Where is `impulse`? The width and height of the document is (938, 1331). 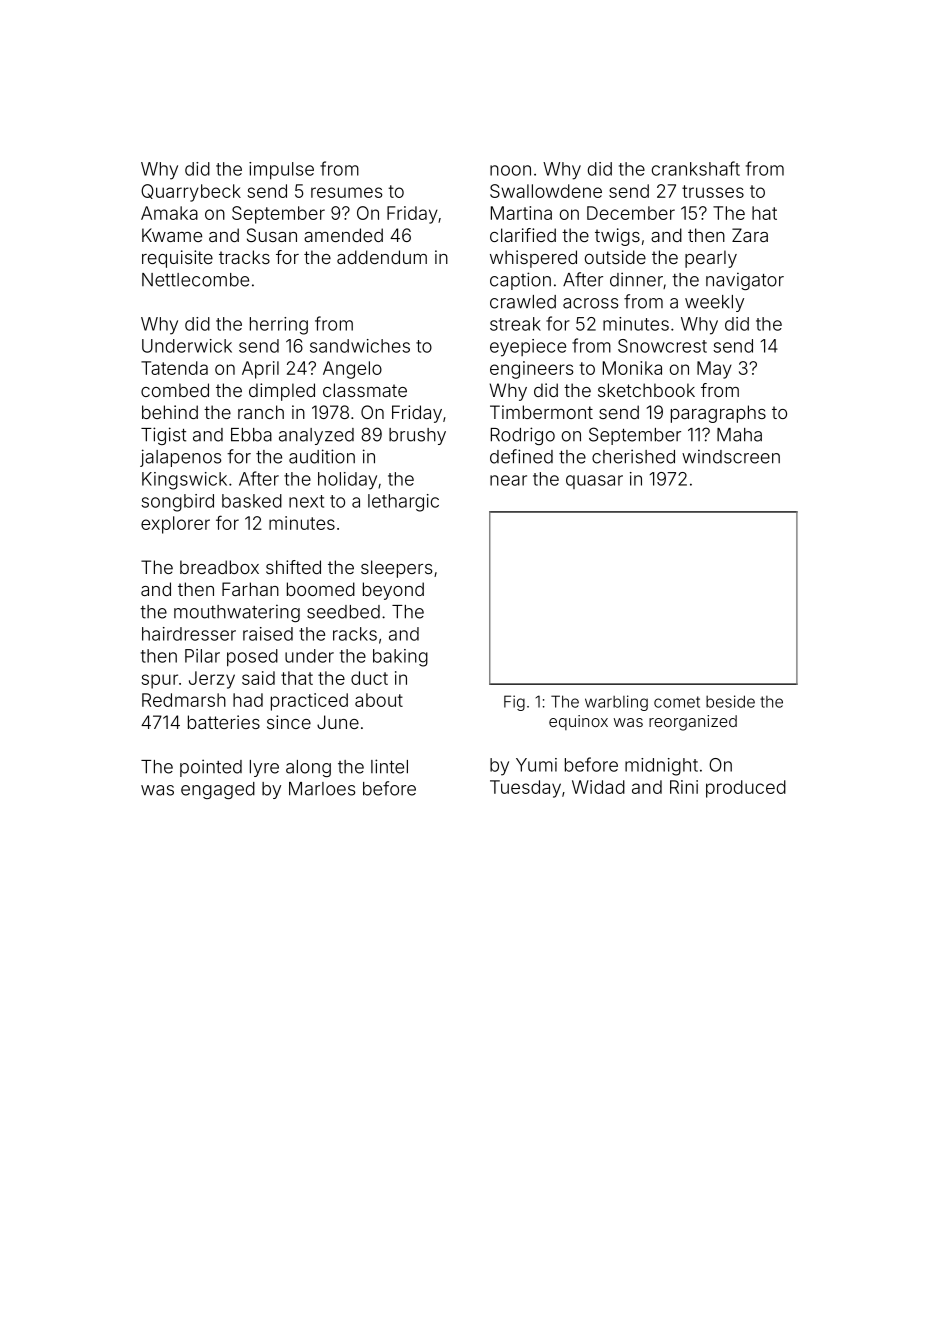
impulse is located at coordinates (281, 171).
